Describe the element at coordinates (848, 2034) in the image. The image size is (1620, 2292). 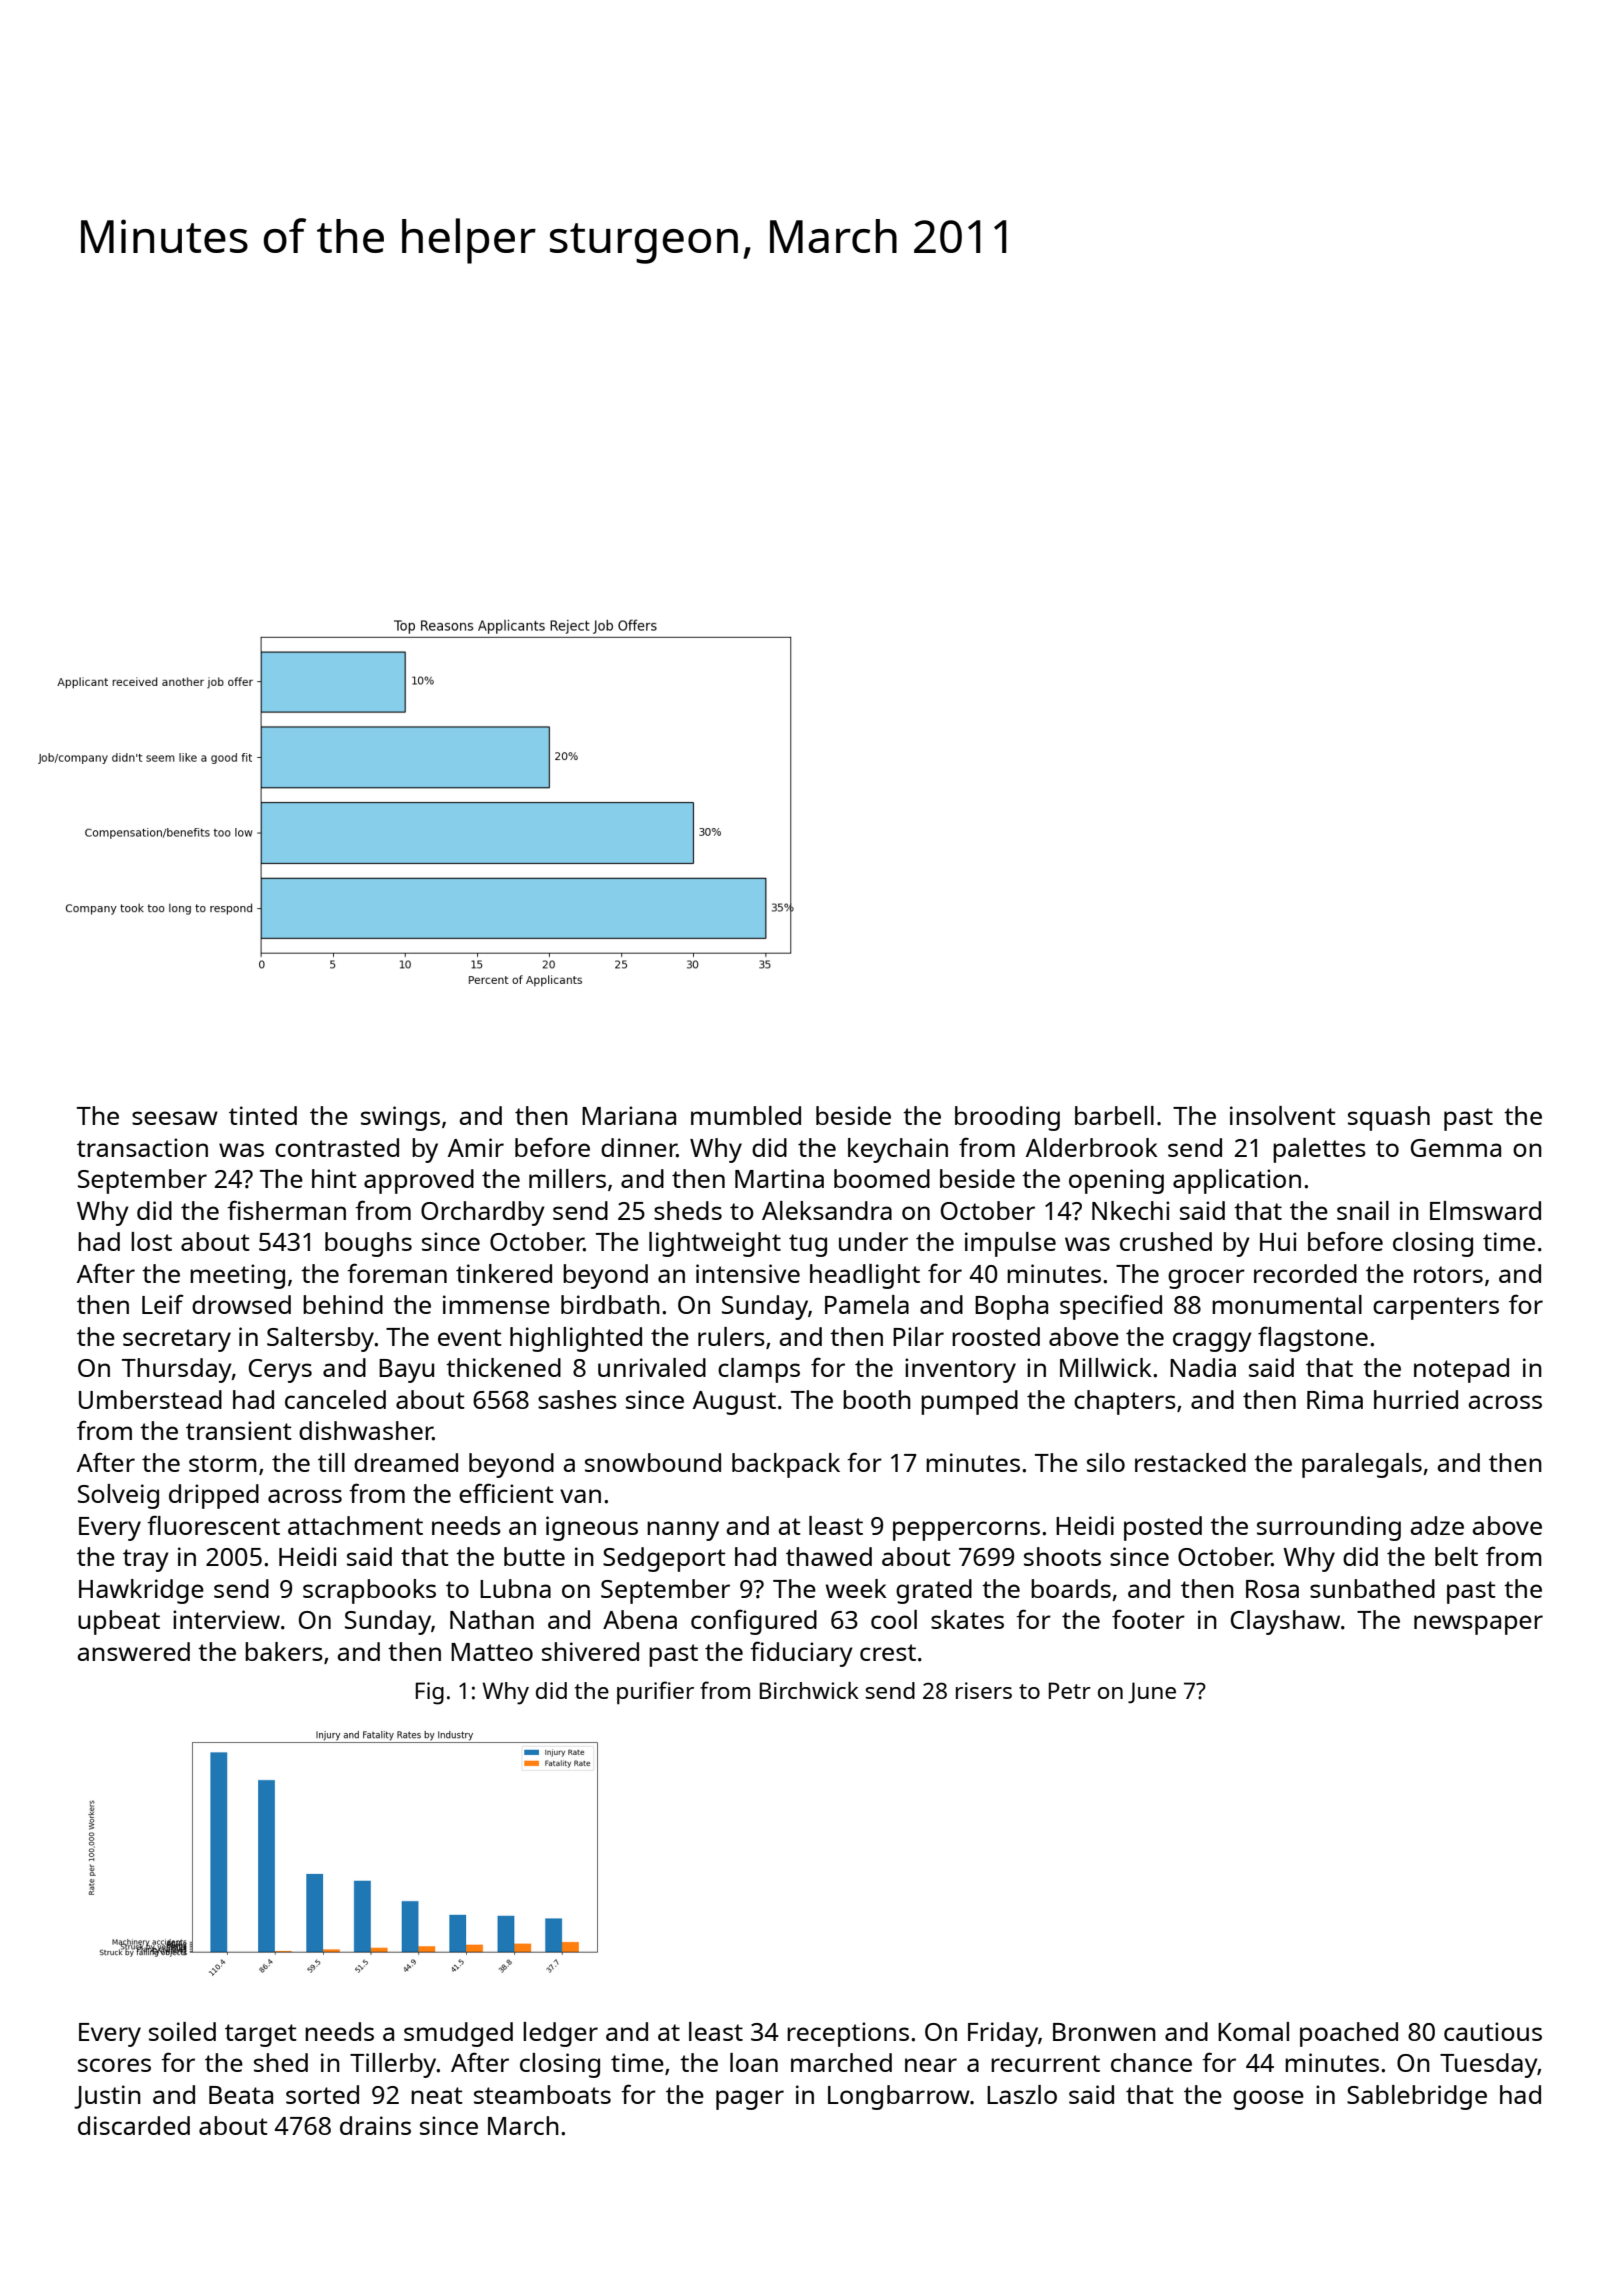
I see `receptions` at that location.
